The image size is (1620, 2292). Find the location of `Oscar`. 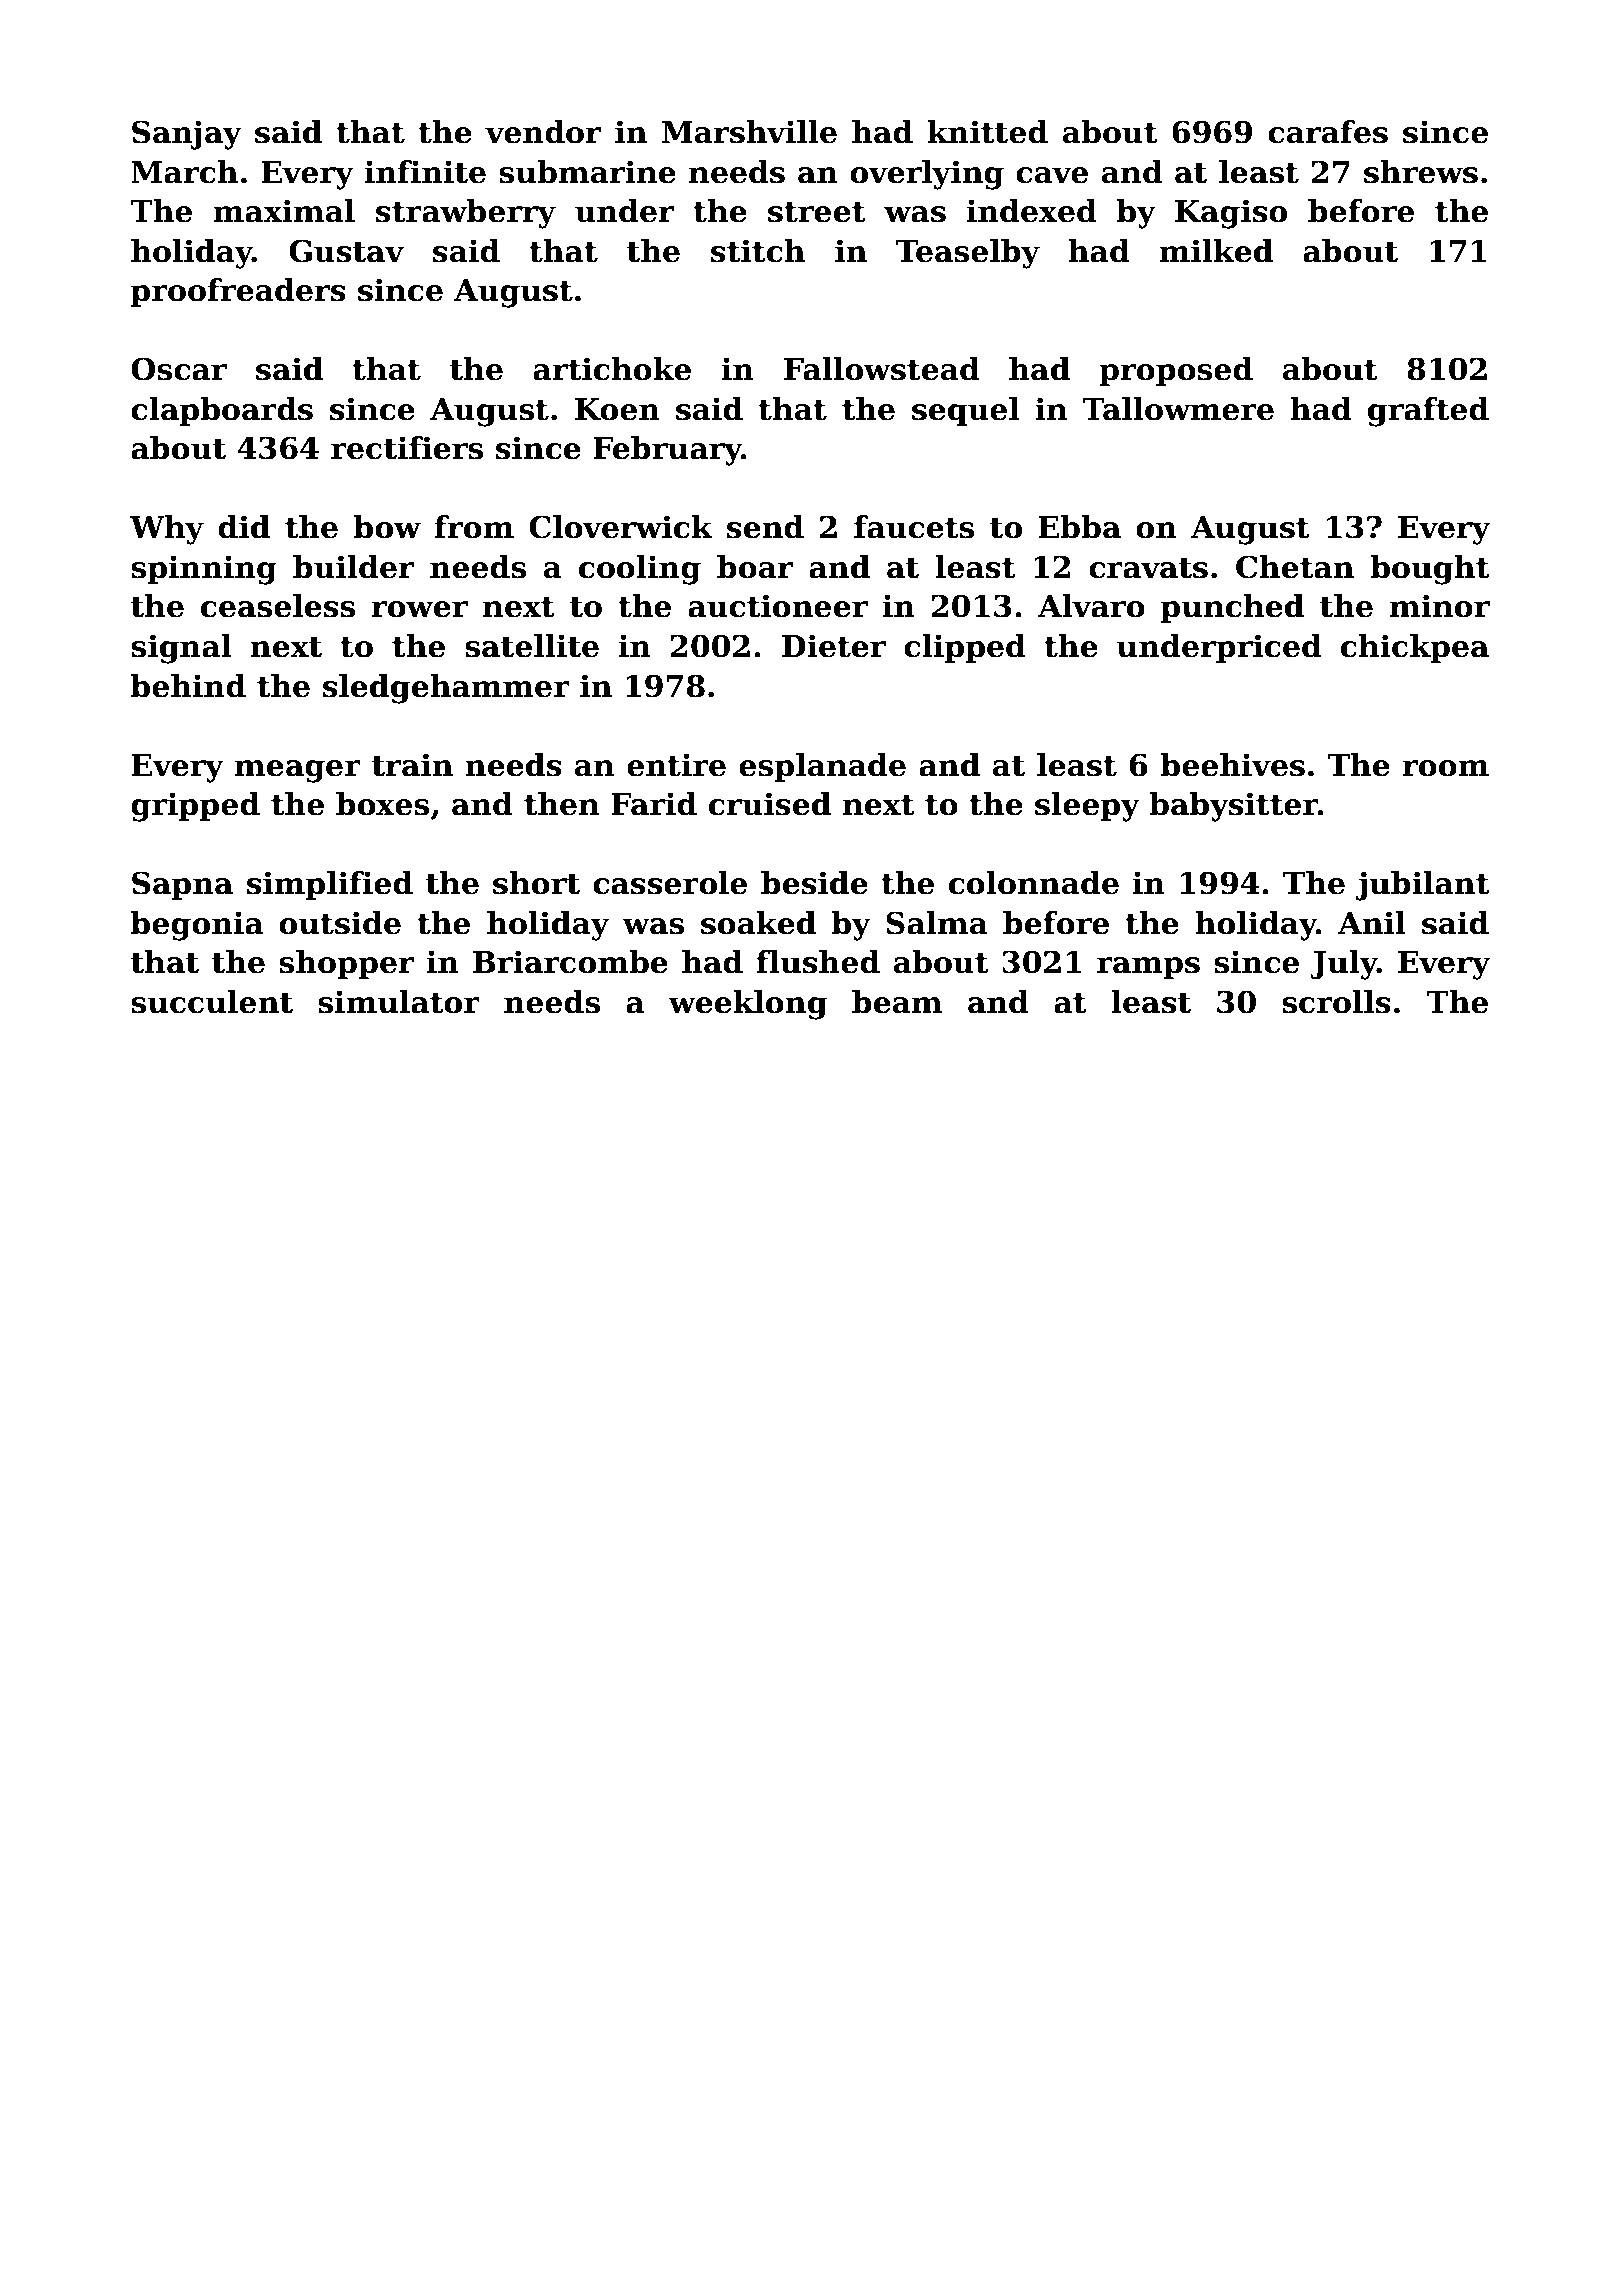

Oscar is located at coordinates (179, 369).
